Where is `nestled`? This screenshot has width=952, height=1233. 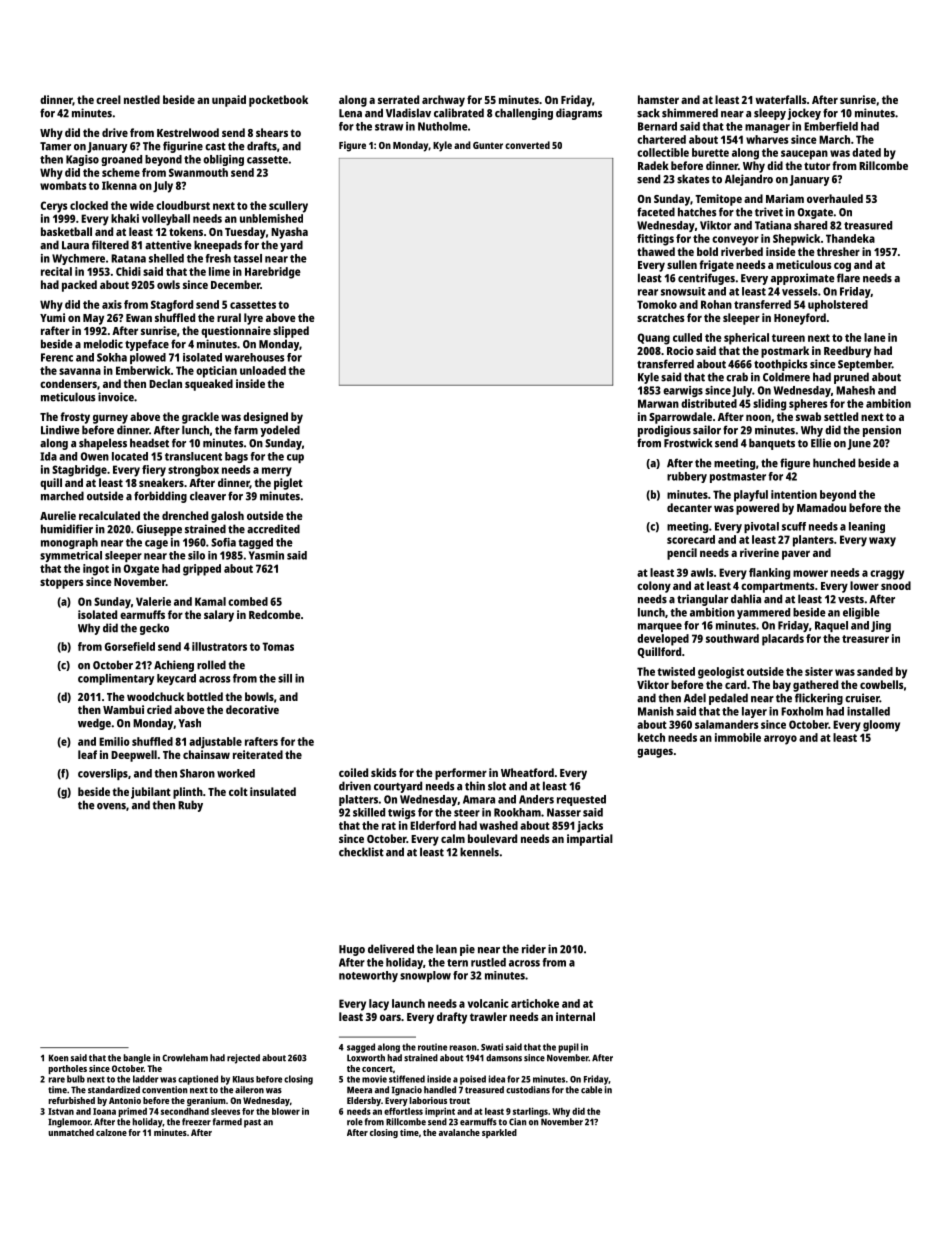 nestled is located at coordinates (142, 99).
